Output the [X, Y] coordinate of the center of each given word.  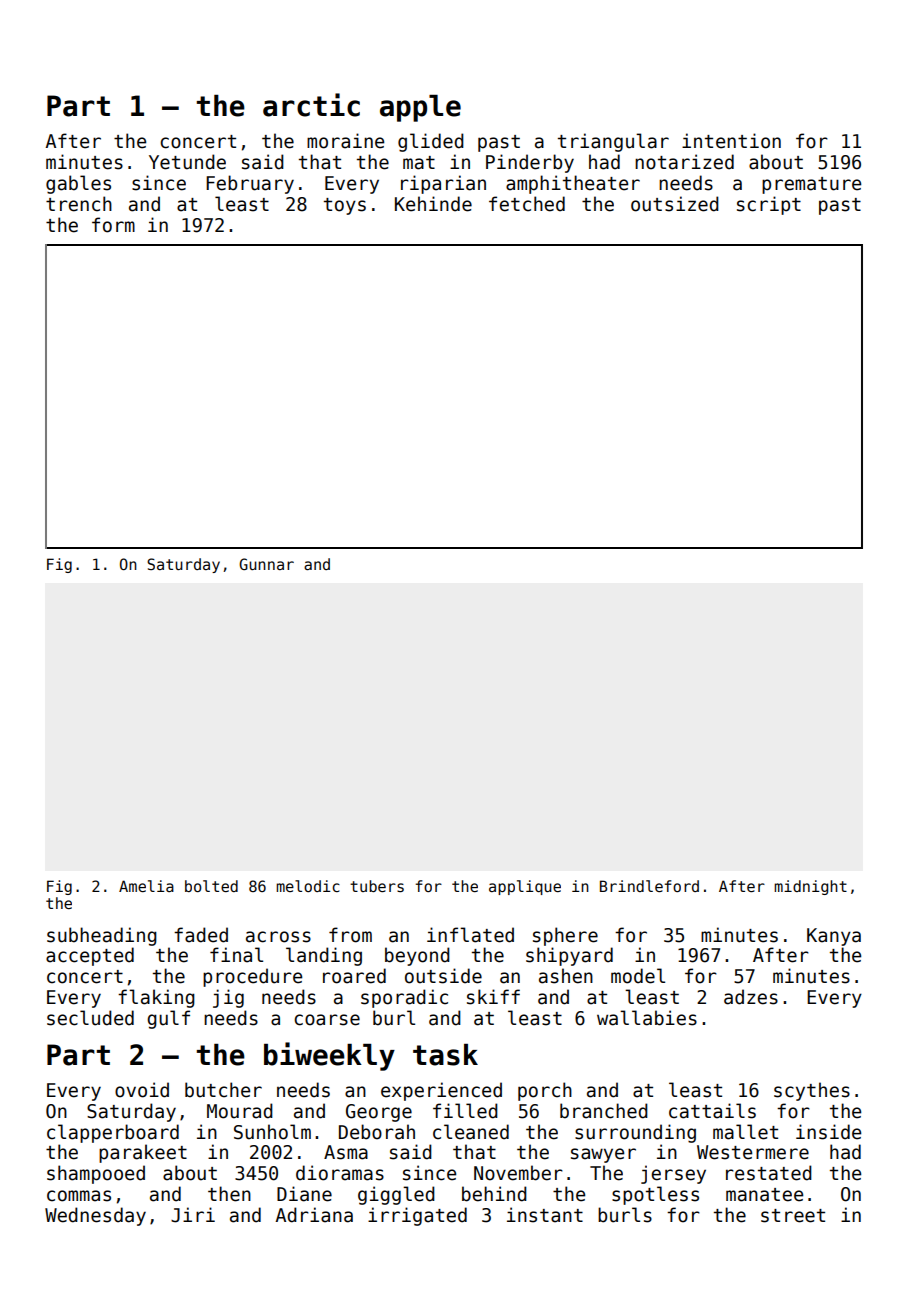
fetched [527, 204]
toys [345, 206]
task [445, 1055]
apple [420, 108]
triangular [613, 142]
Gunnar [266, 564]
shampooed [96, 1174]
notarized [684, 162]
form [113, 225]
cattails [712, 1111]
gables [78, 184]
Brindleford [649, 886]
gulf [168, 1019]
